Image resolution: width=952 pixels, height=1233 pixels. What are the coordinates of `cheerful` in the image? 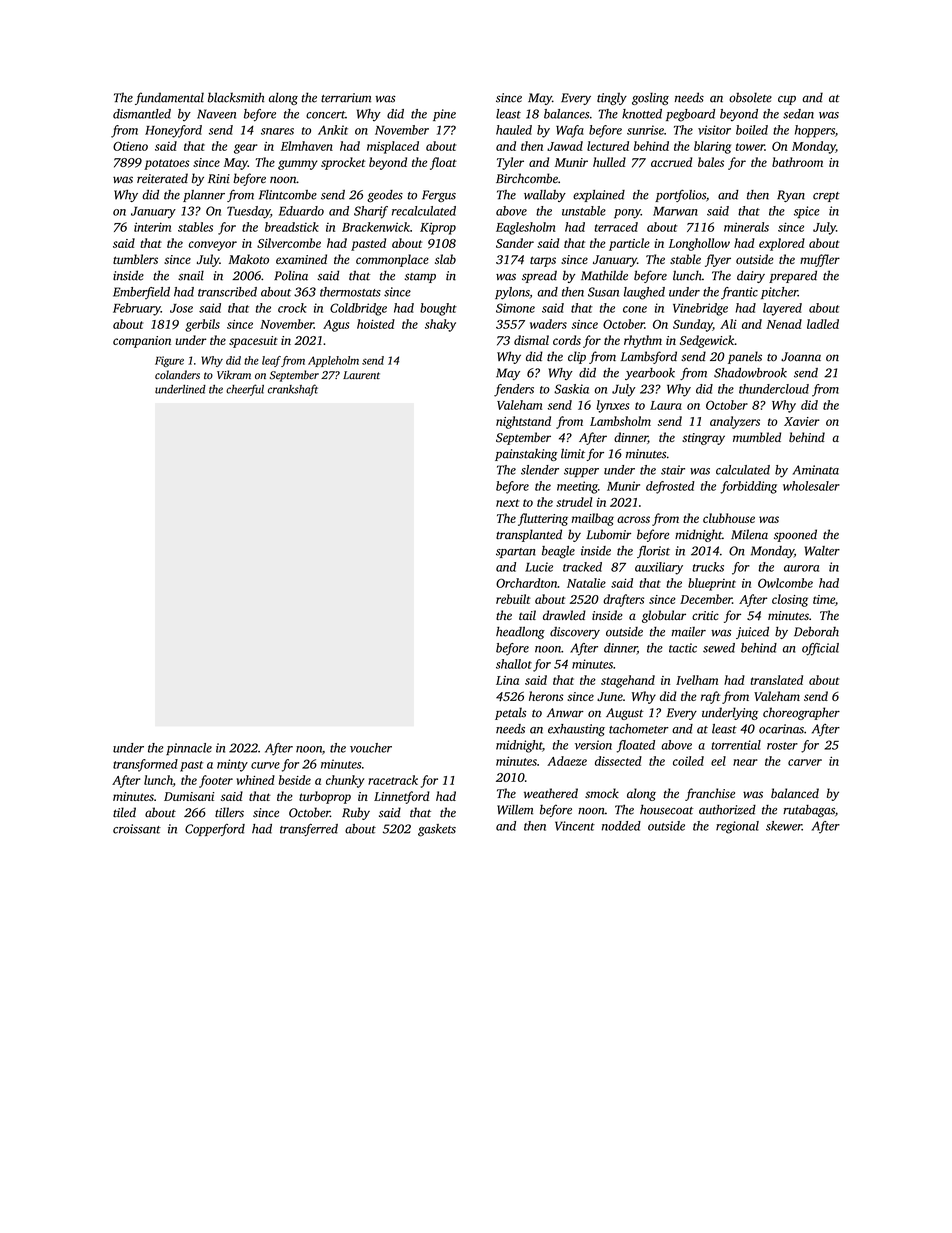 It's located at (245, 390).
